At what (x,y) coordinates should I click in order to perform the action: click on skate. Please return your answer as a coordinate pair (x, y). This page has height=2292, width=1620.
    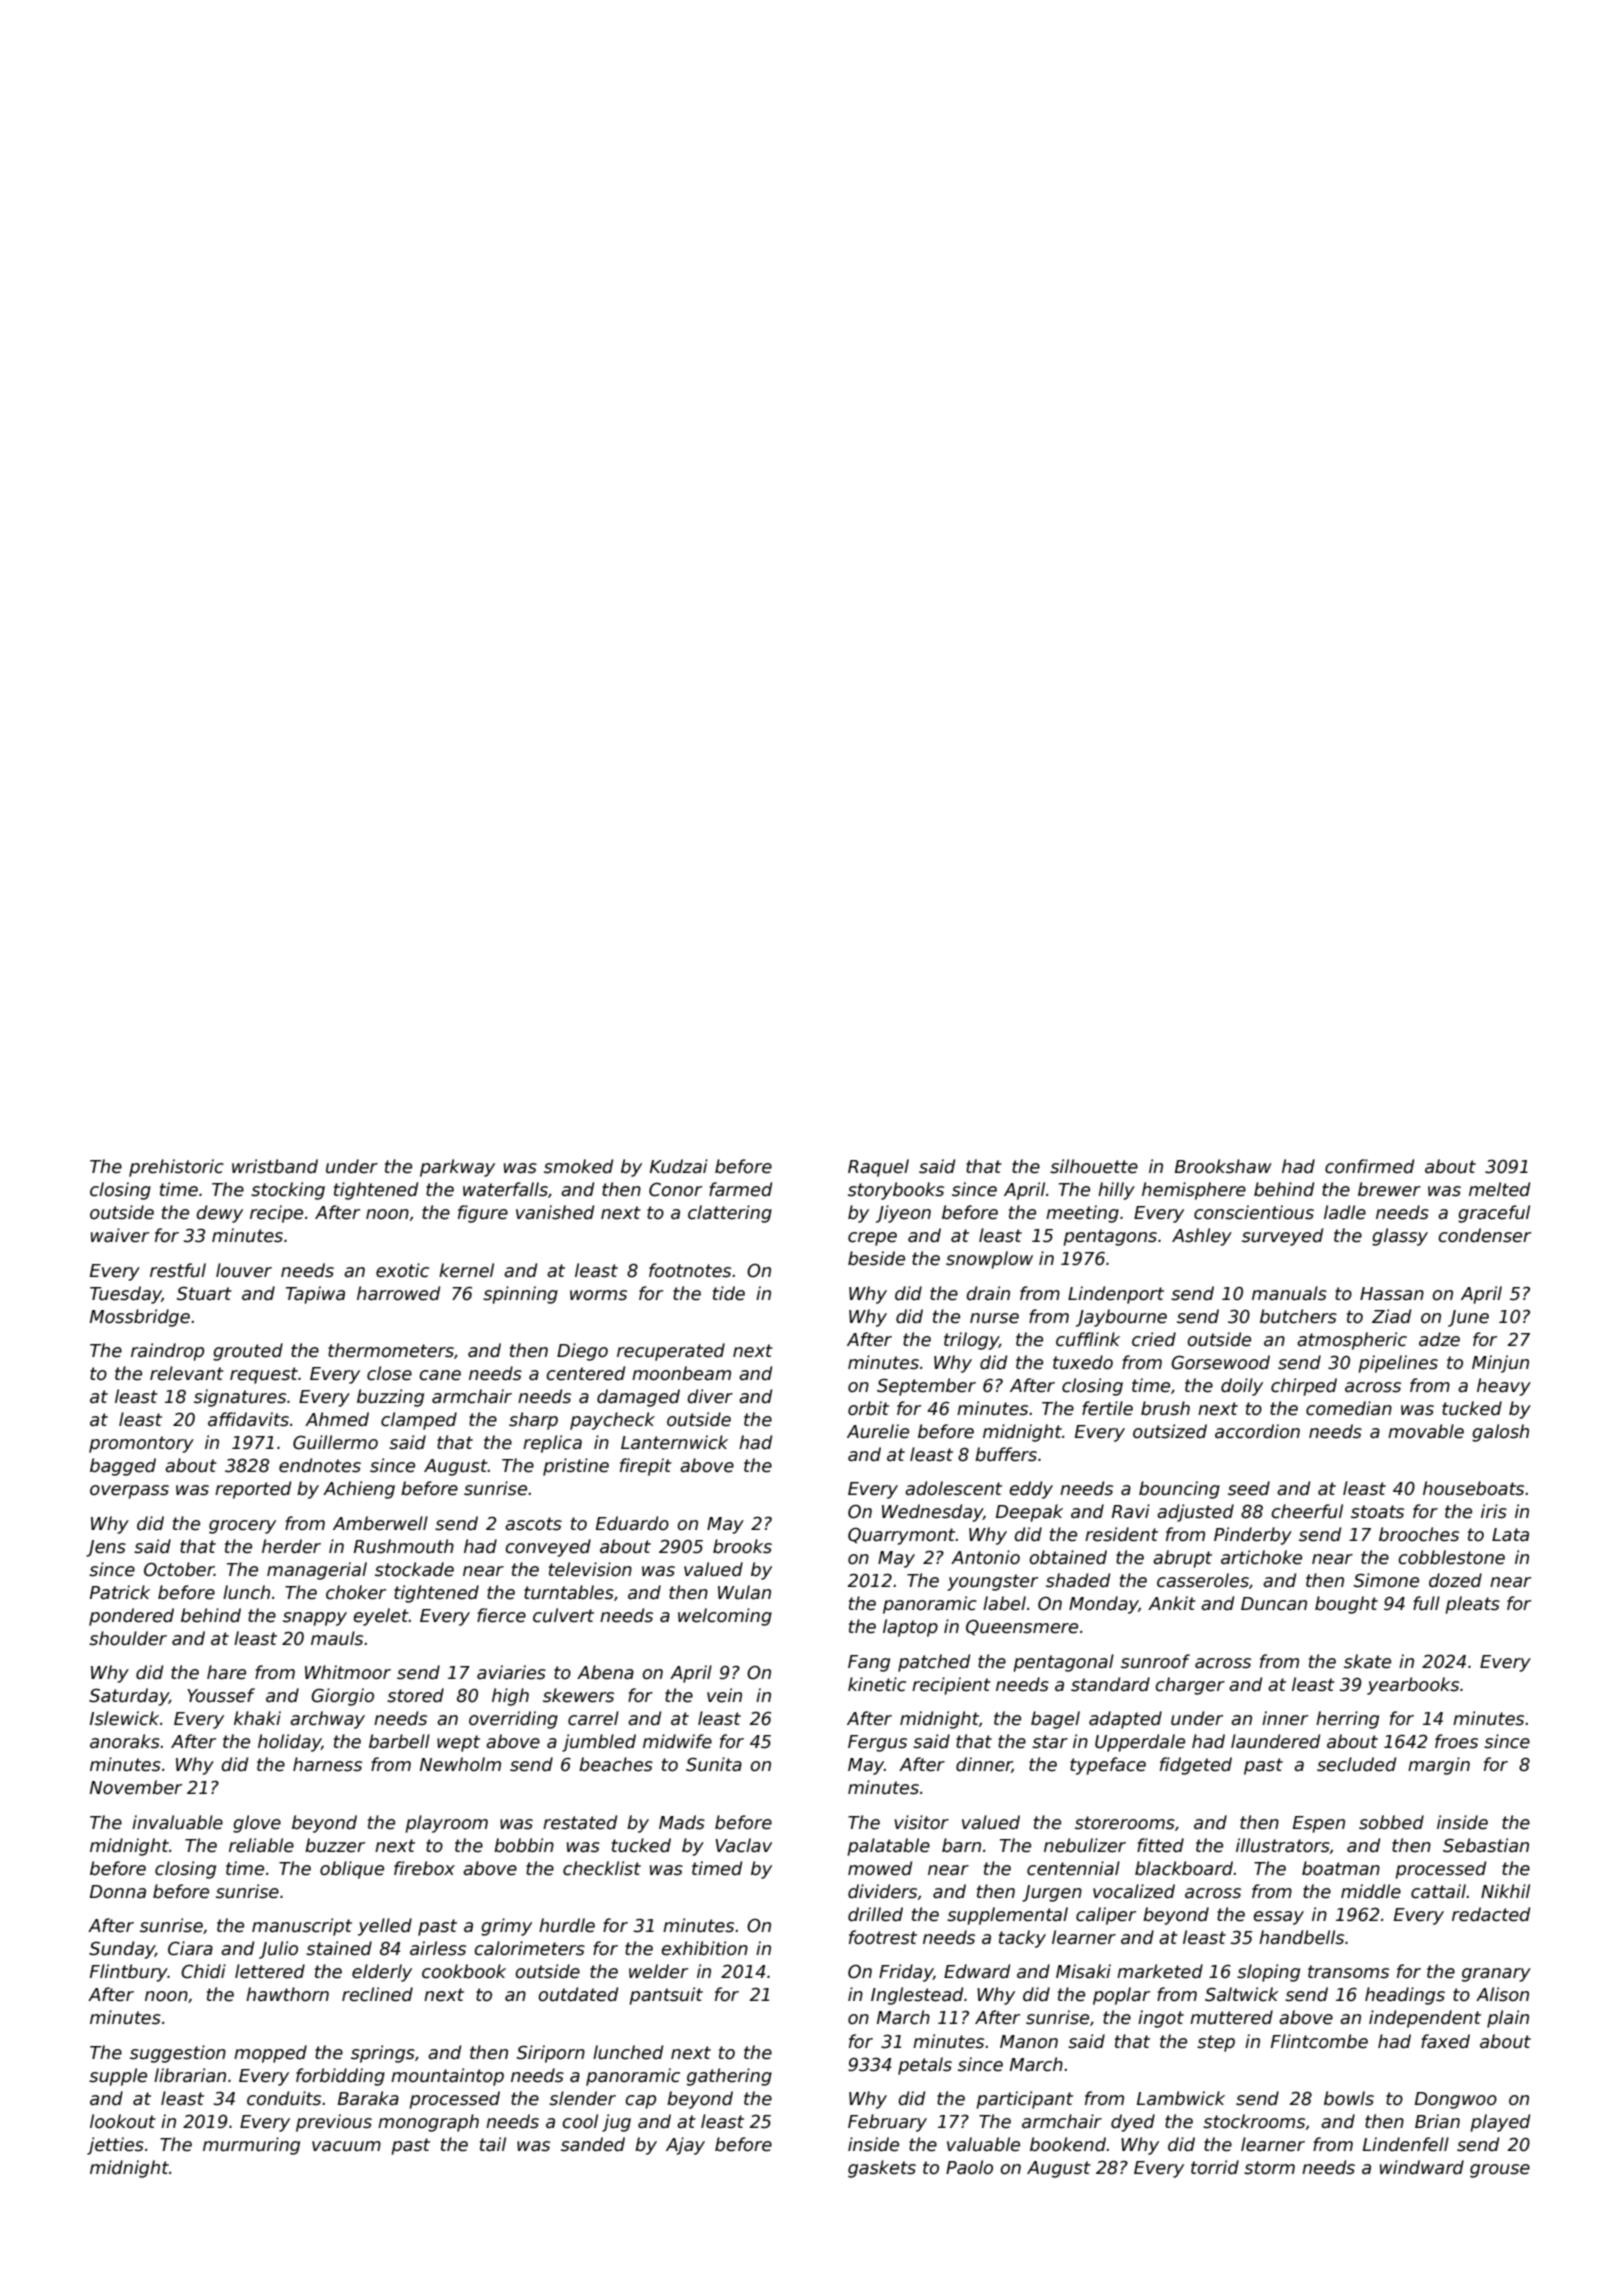
    Looking at the image, I should click on (1367, 1661).
